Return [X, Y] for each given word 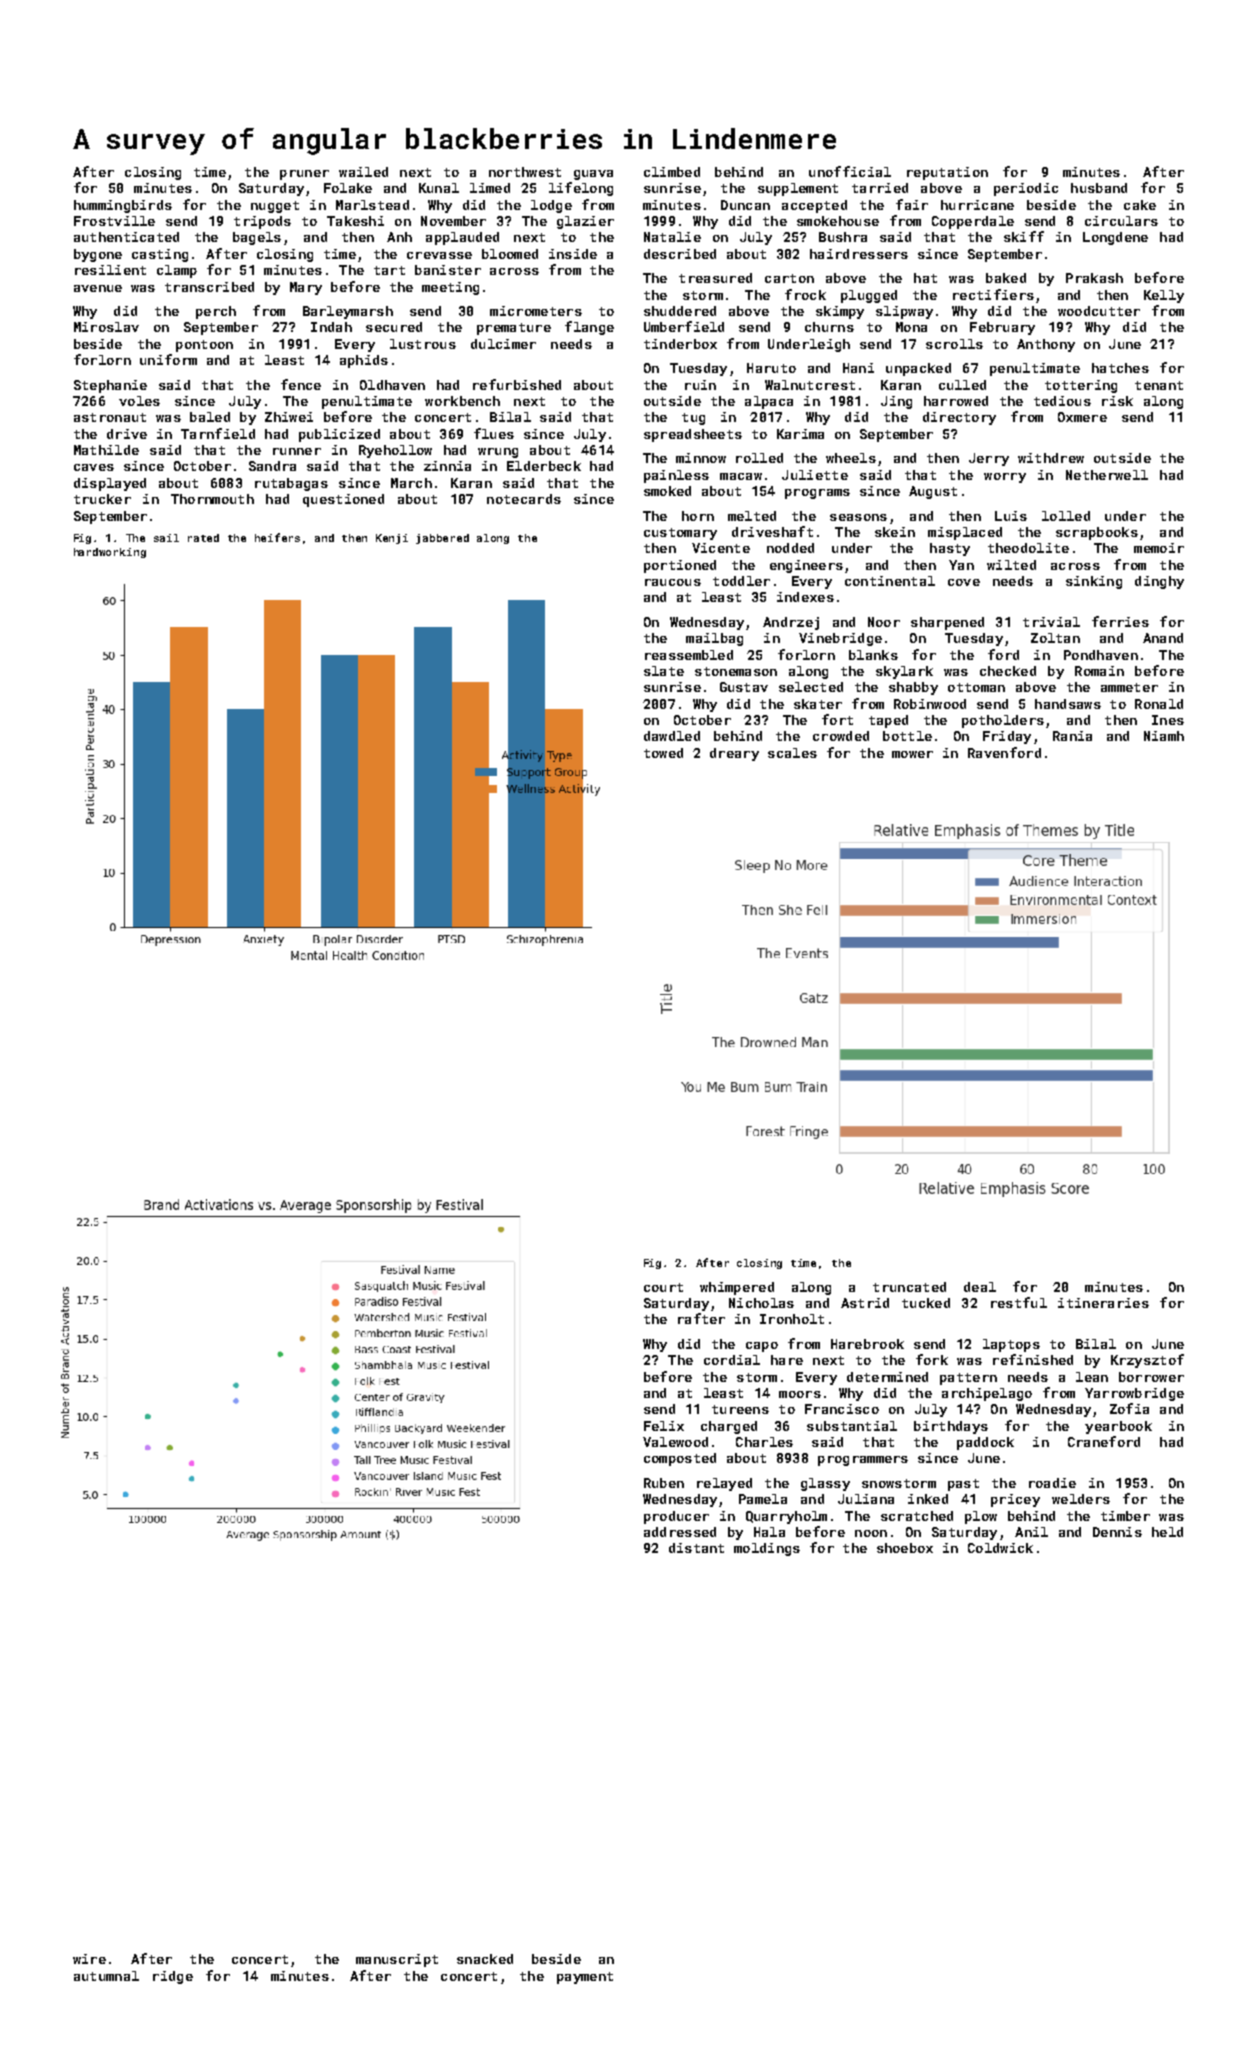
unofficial [850, 171]
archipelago [987, 1394]
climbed [672, 172]
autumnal [106, 1976]
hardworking [110, 553]
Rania [1072, 736]
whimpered [737, 1288]
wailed [363, 172]
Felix [664, 1426]
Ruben [664, 1483]
